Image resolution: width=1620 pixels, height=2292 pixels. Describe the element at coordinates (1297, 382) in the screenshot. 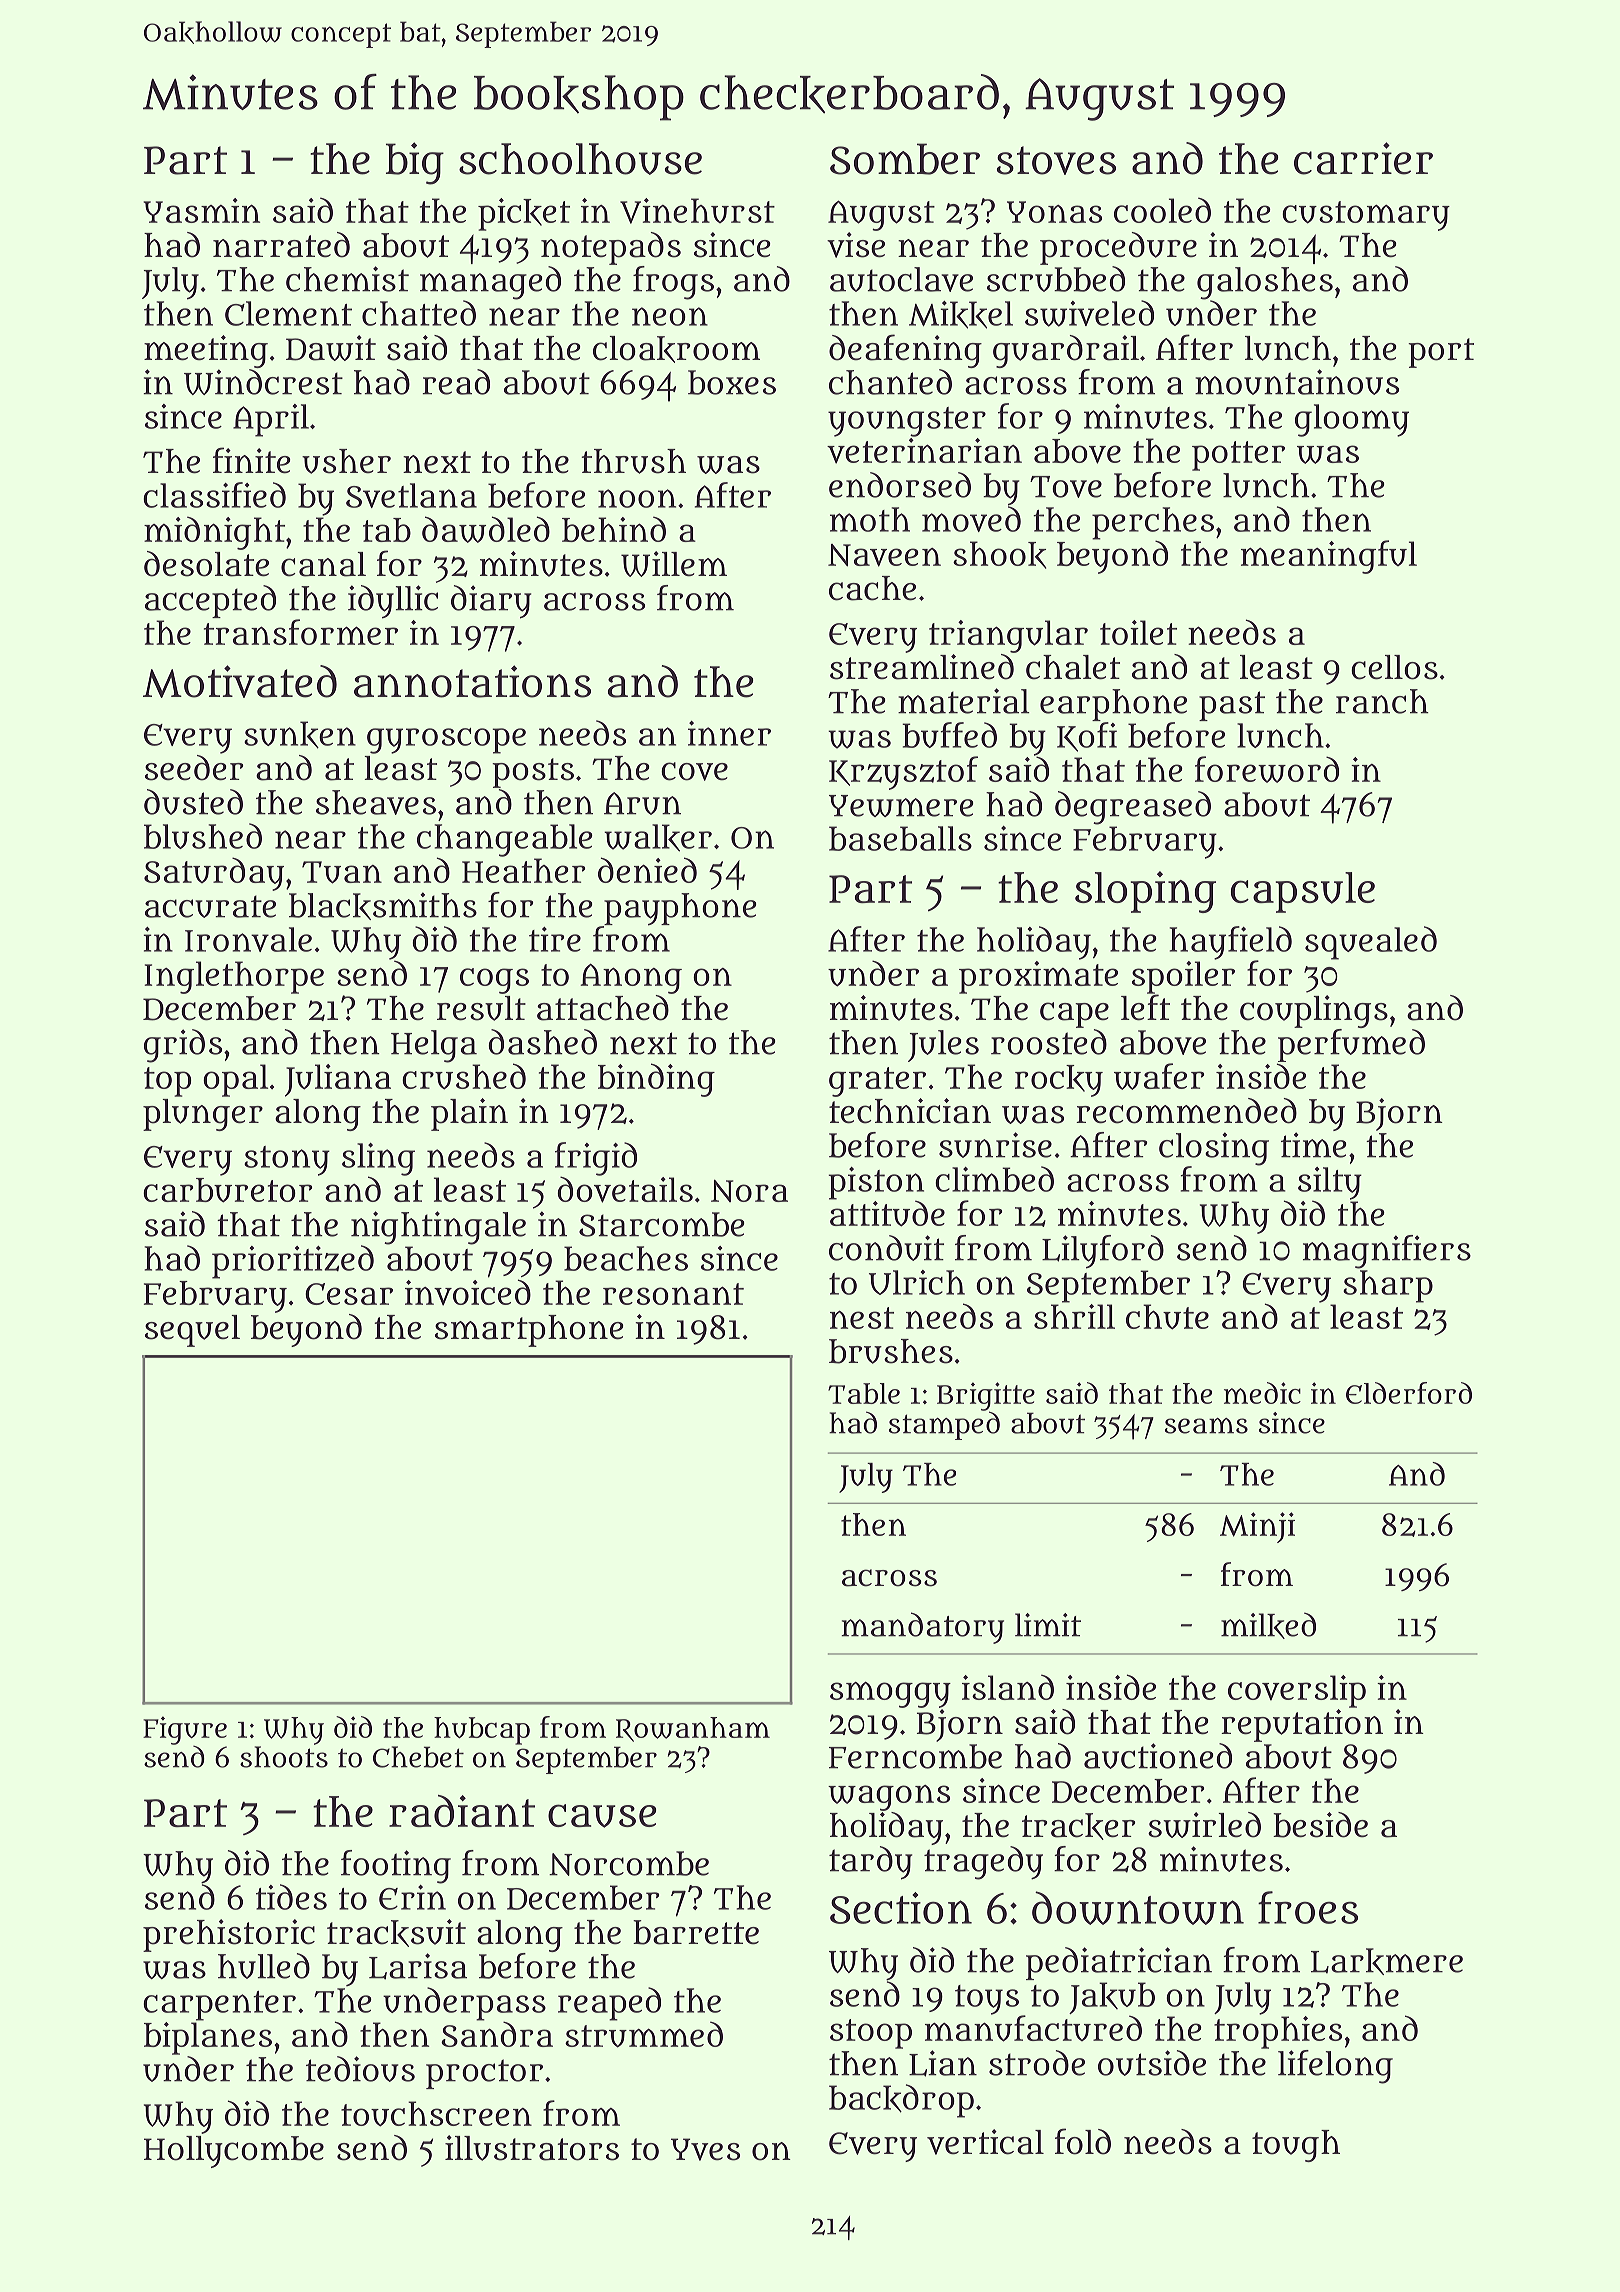

I see `mountainous` at that location.
